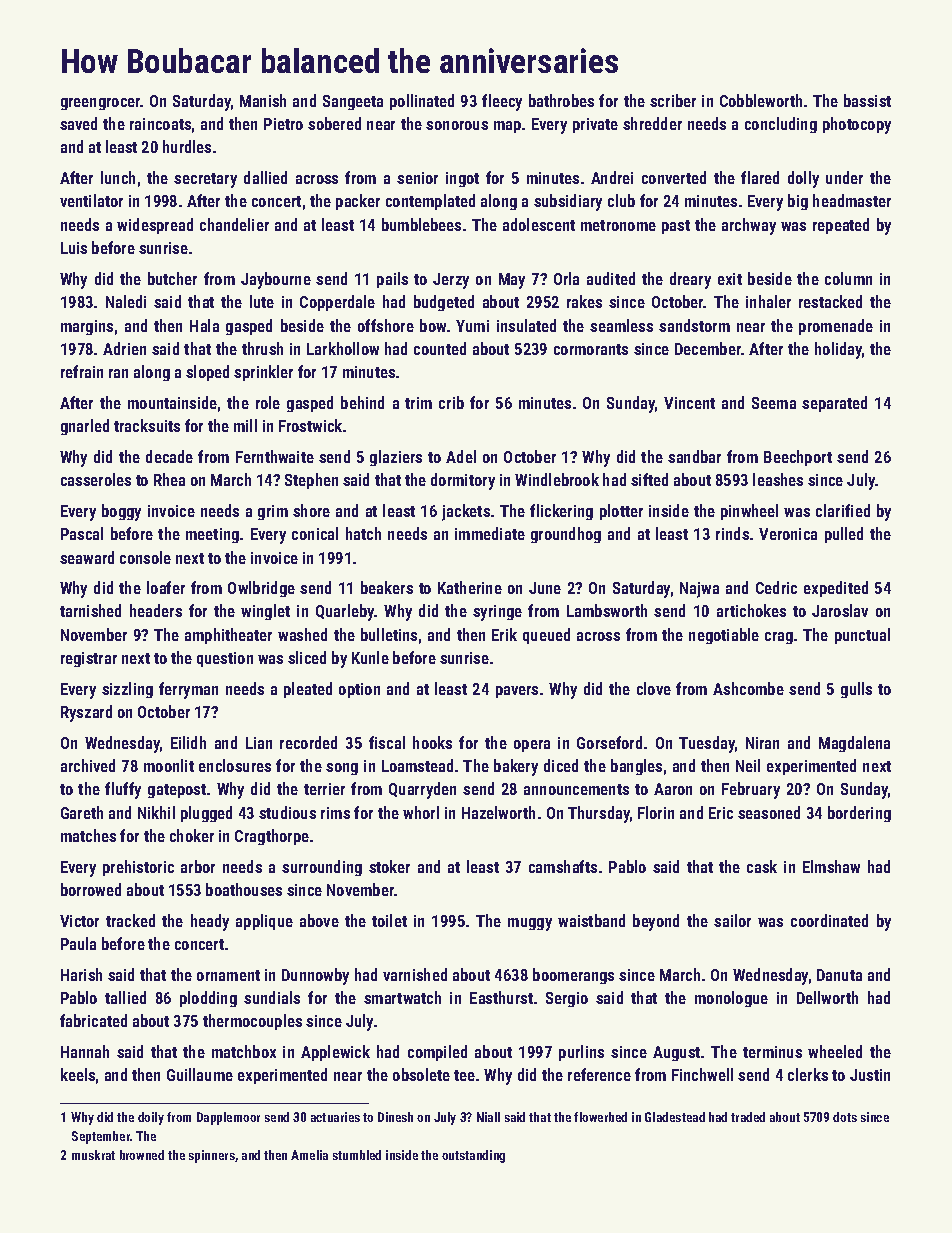 This image has height=1233, width=952. I want to click on clove, so click(654, 688).
